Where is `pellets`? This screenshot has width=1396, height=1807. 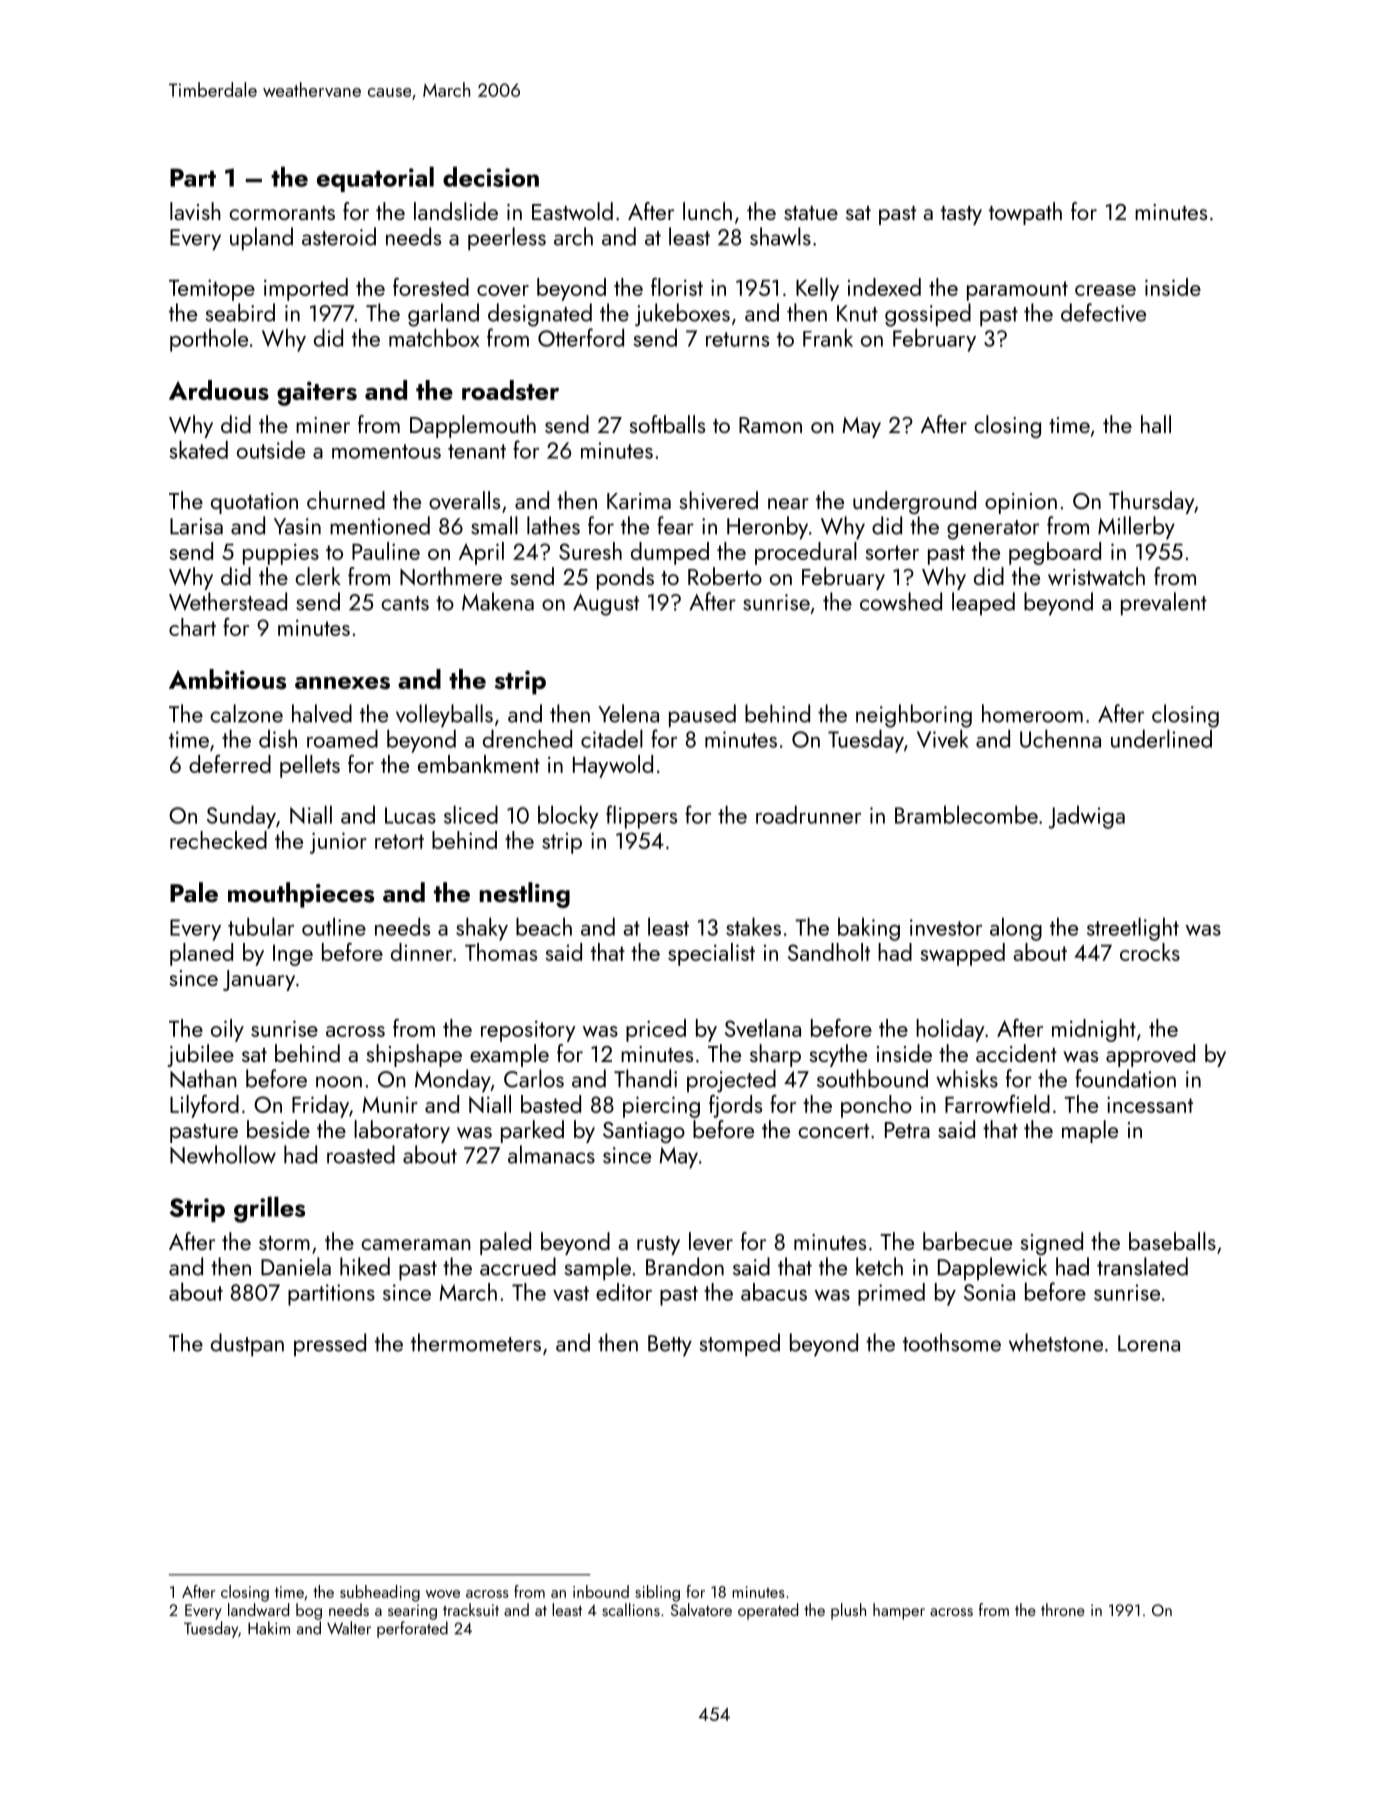
pellets is located at coordinates (310, 766).
